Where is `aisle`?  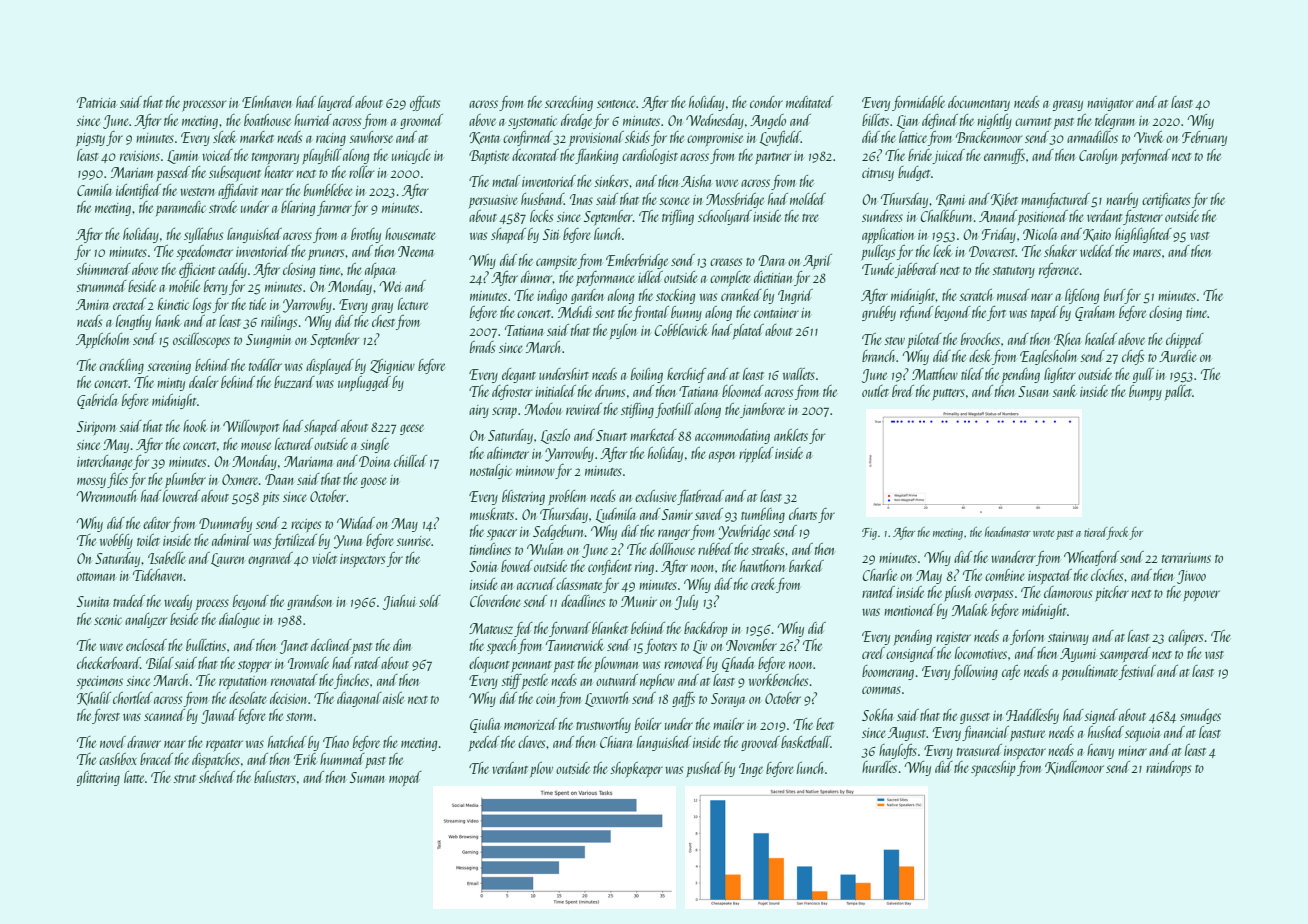
aisle is located at coordinates (393, 698).
